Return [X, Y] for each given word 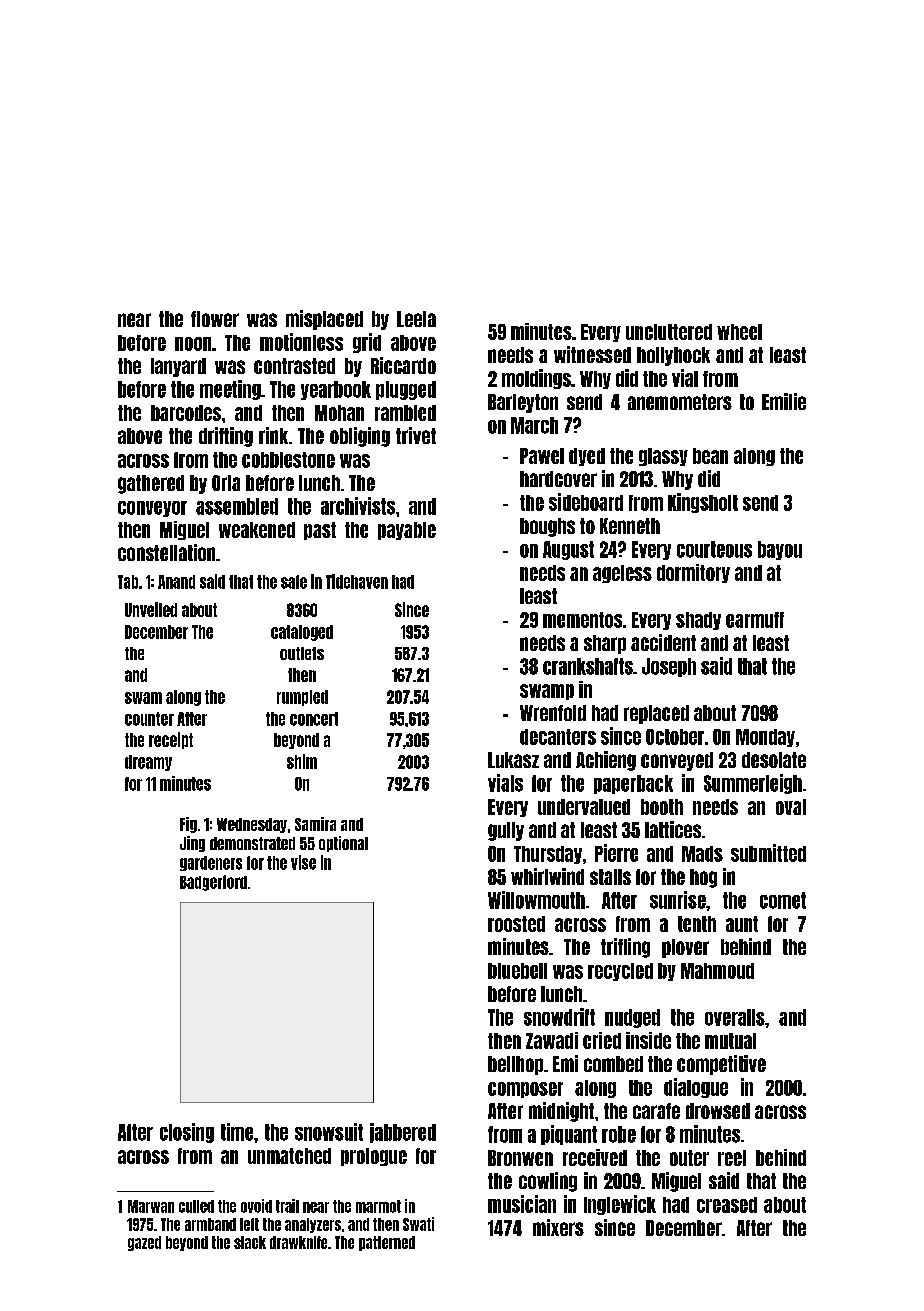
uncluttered [669, 332]
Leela [416, 319]
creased [727, 1205]
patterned [387, 1243]
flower [215, 319]
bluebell [517, 971]
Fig [188, 825]
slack [250, 1242]
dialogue [696, 1088]
